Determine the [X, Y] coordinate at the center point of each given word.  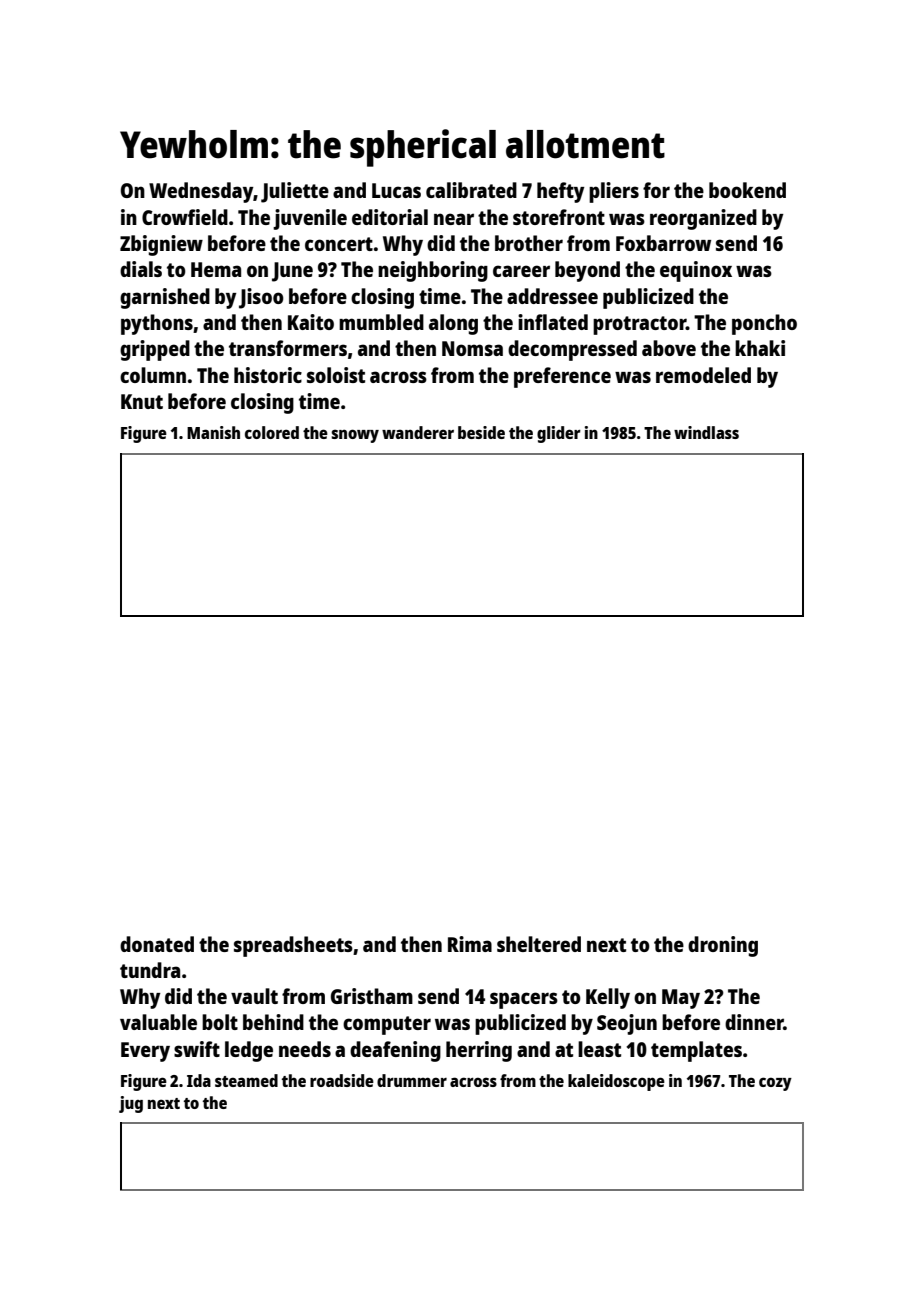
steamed [246, 1080]
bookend [747, 190]
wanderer [418, 432]
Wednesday [201, 192]
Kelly [608, 998]
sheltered [539, 944]
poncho [764, 324]
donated [157, 944]
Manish [213, 432]
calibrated [471, 190]
